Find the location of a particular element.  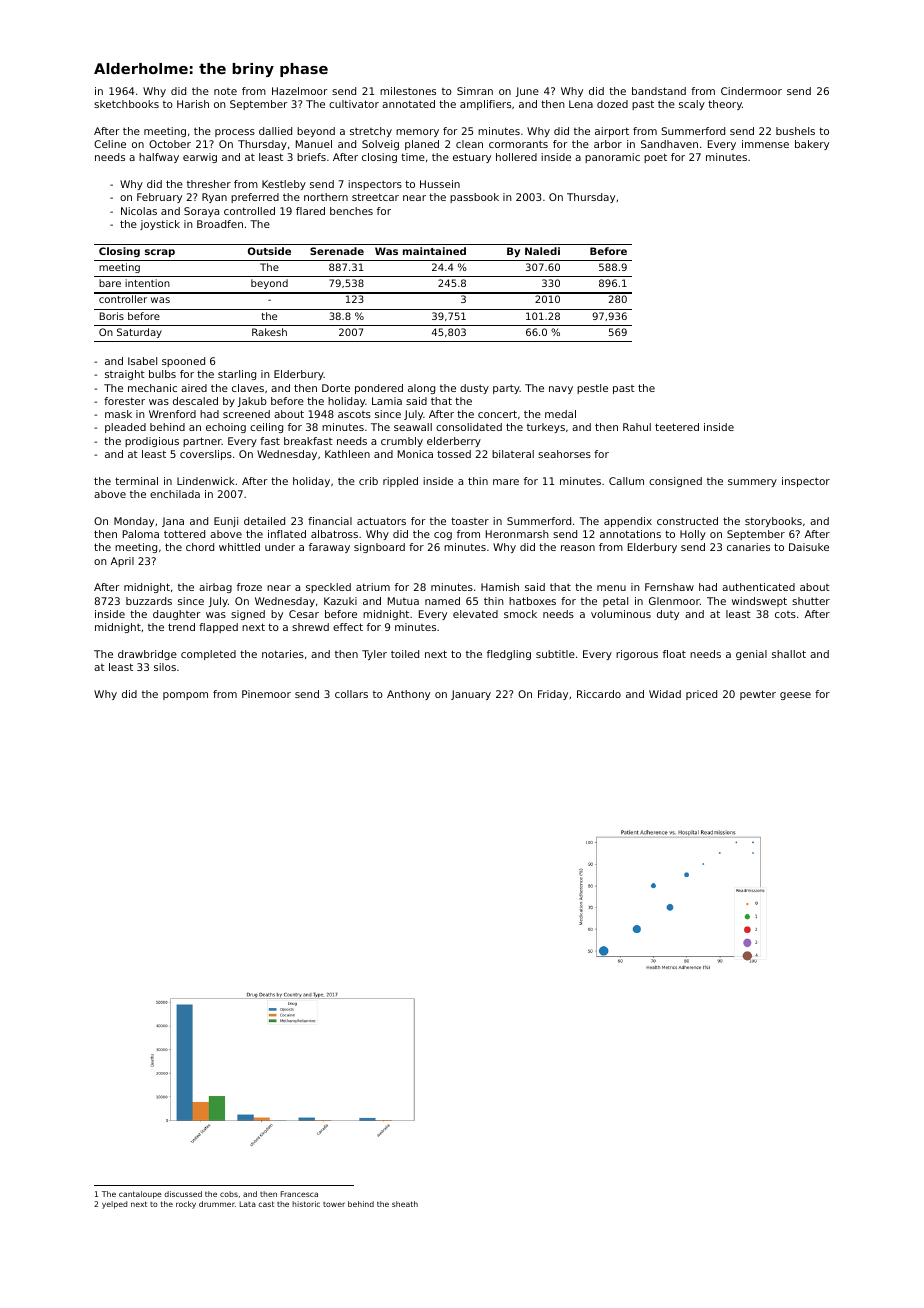

terminal is located at coordinates (136, 481).
